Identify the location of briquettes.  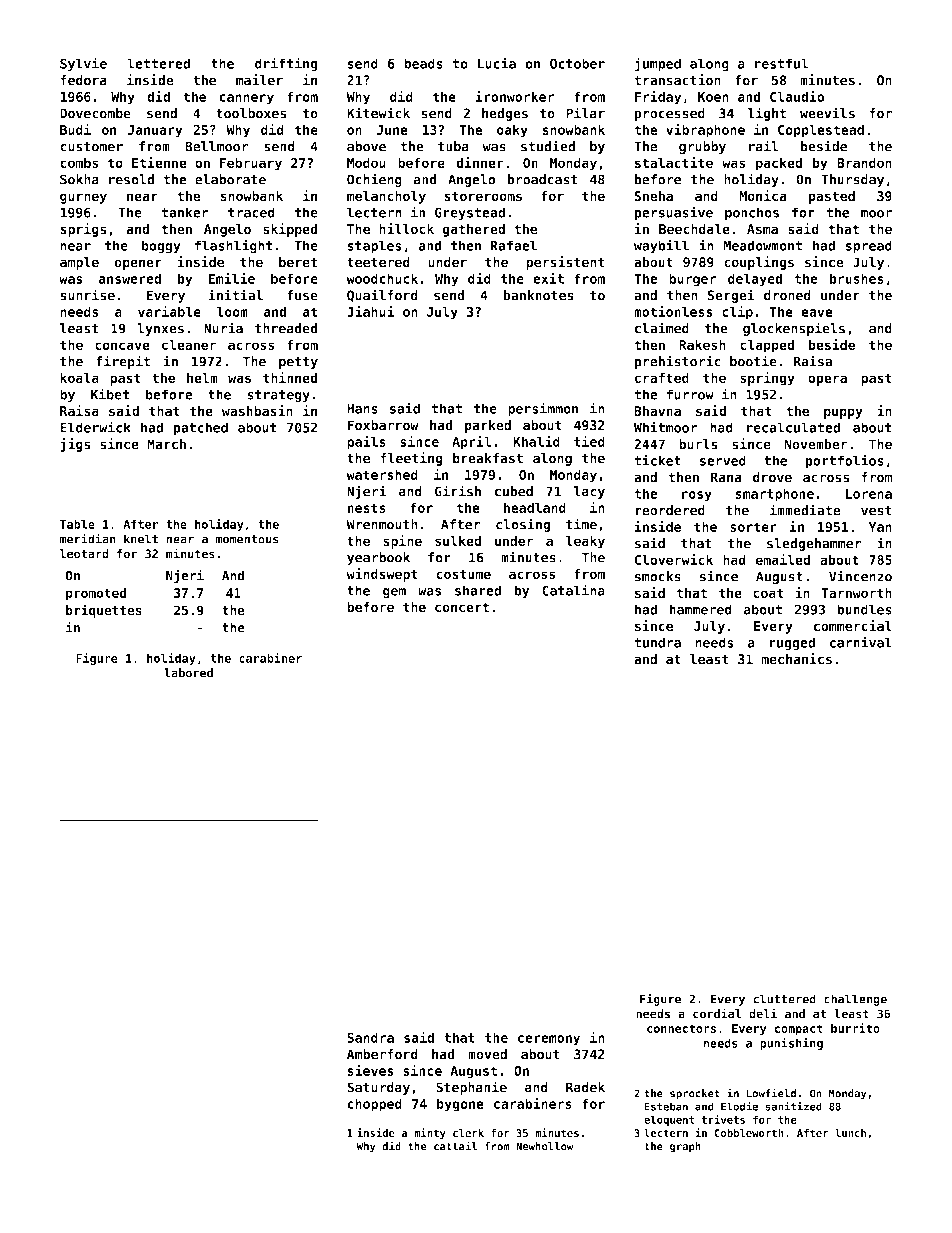
(104, 611).
